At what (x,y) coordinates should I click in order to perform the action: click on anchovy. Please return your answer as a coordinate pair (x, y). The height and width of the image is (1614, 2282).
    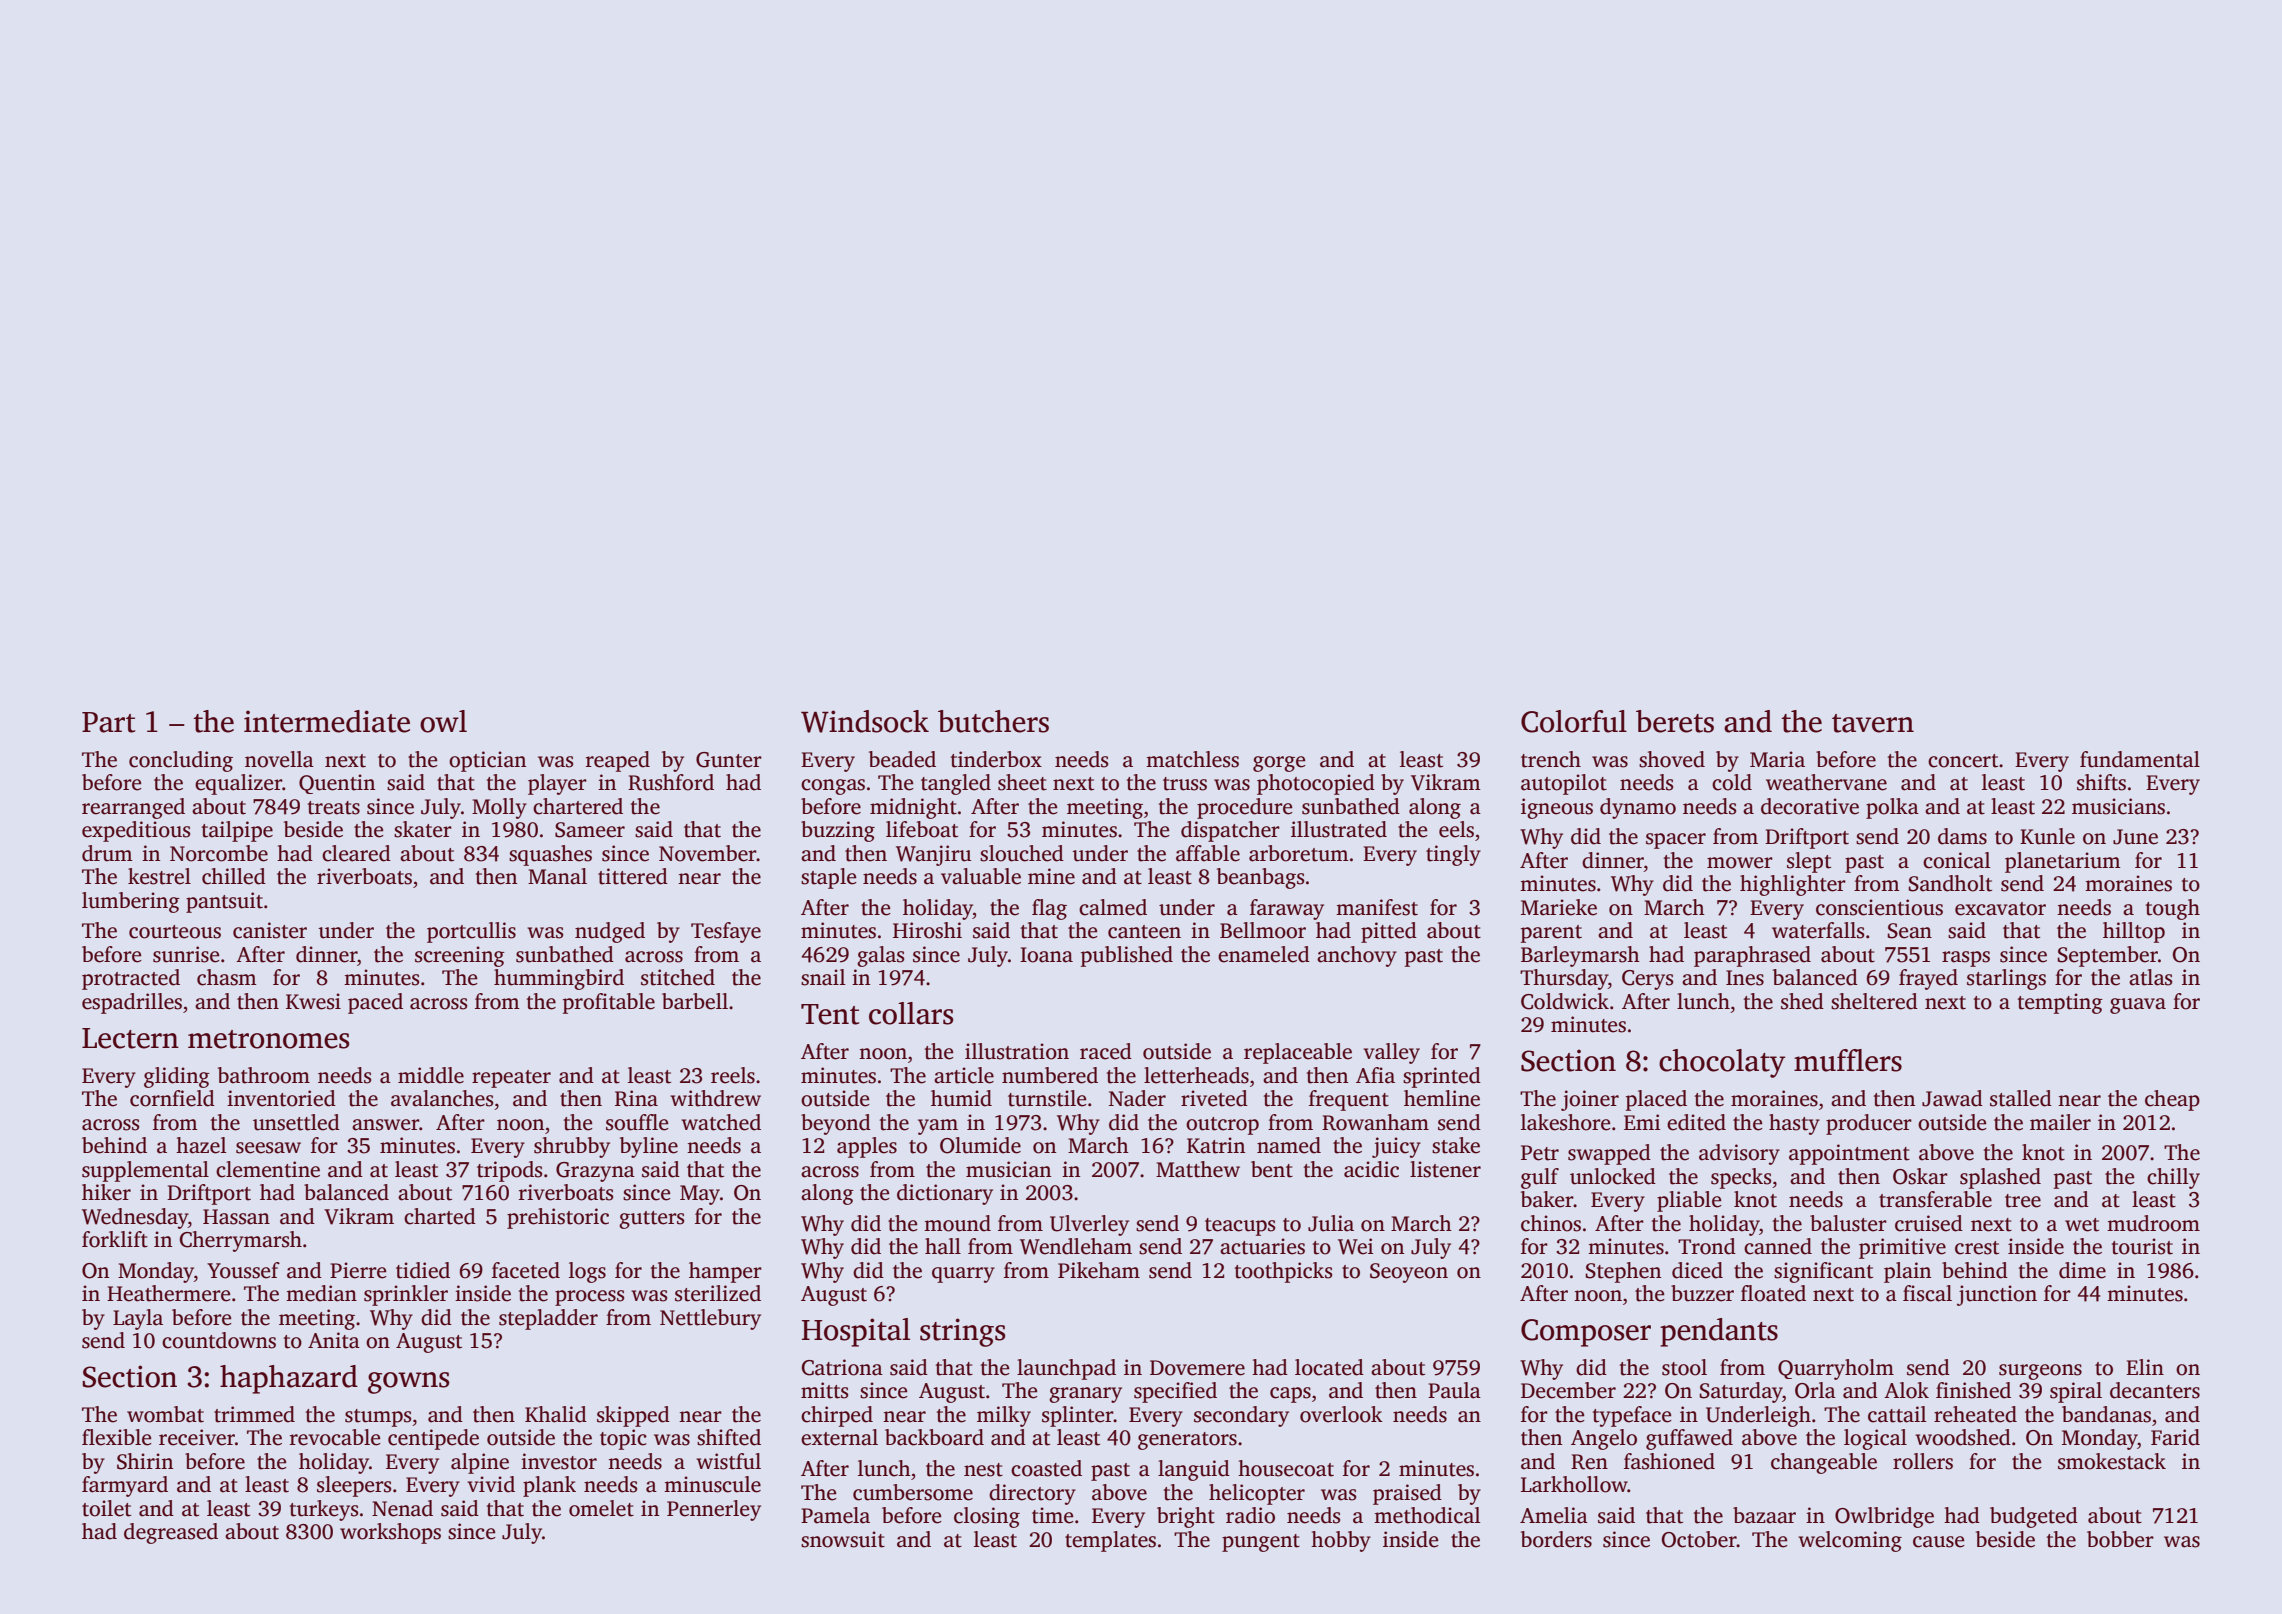
    Looking at the image, I should click on (1357, 956).
